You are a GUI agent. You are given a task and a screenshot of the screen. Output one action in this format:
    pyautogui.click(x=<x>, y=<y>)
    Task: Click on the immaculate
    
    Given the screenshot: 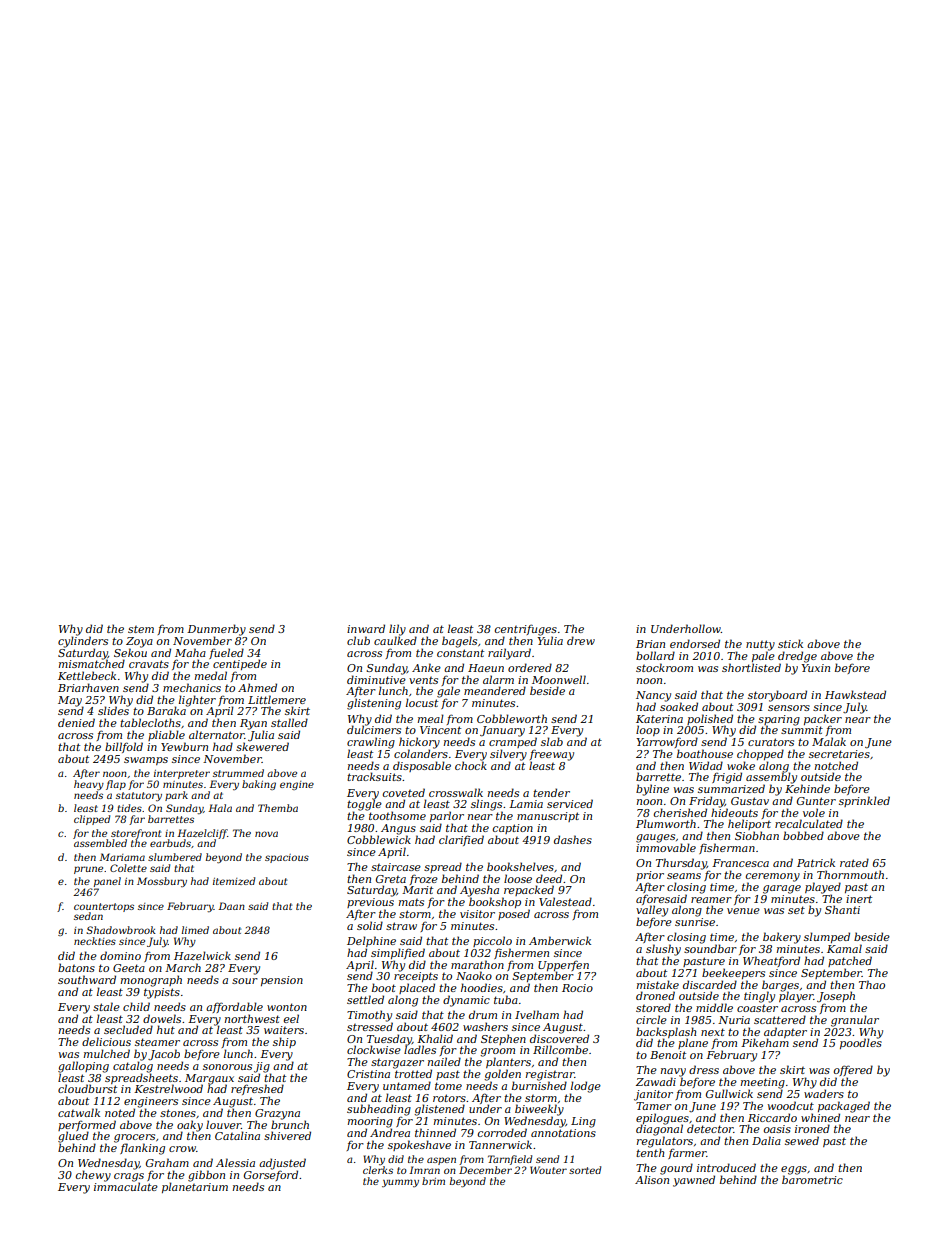 What is the action you would take?
    pyautogui.click(x=126, y=1186)
